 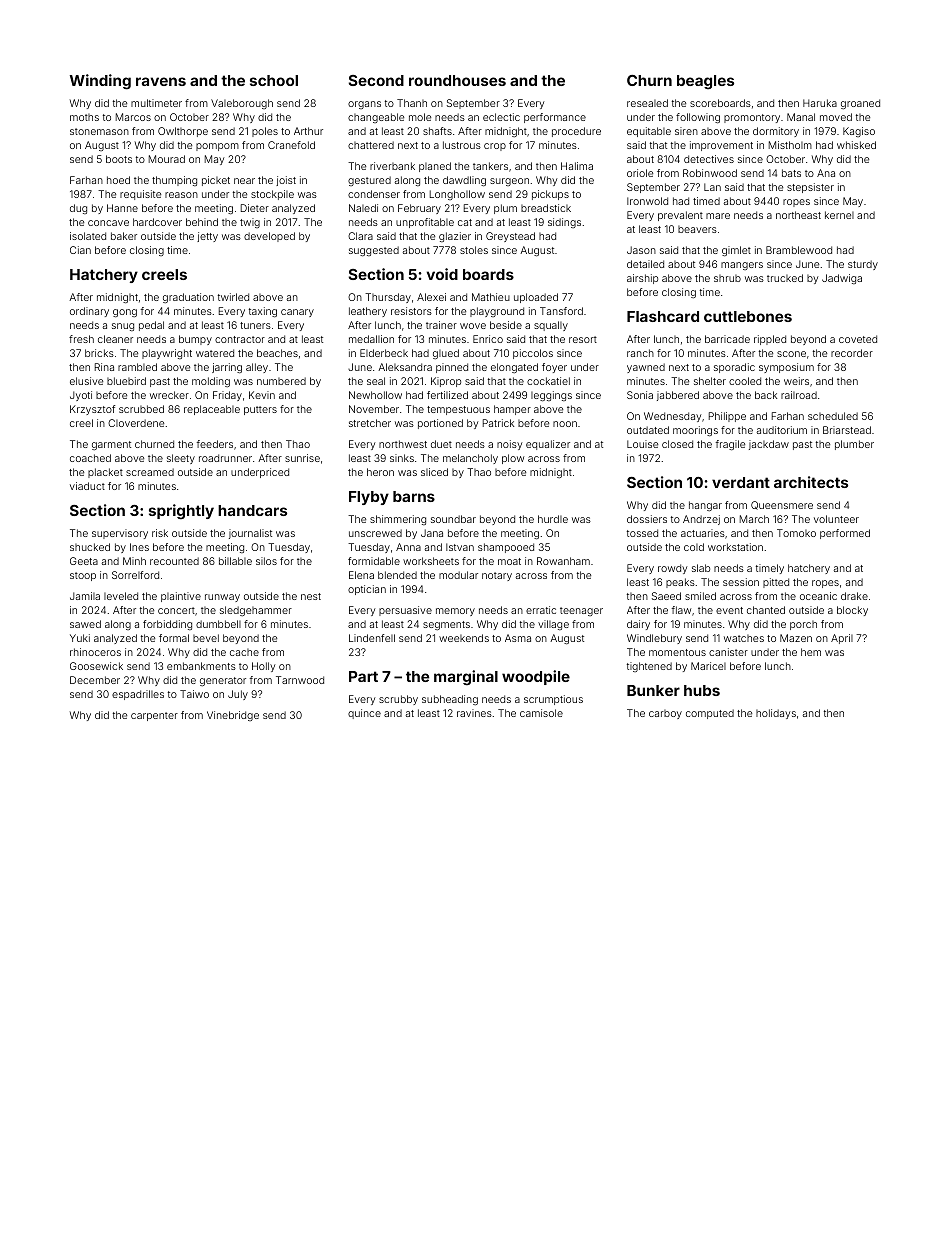 I want to click on Goosewick, so click(x=96, y=666).
